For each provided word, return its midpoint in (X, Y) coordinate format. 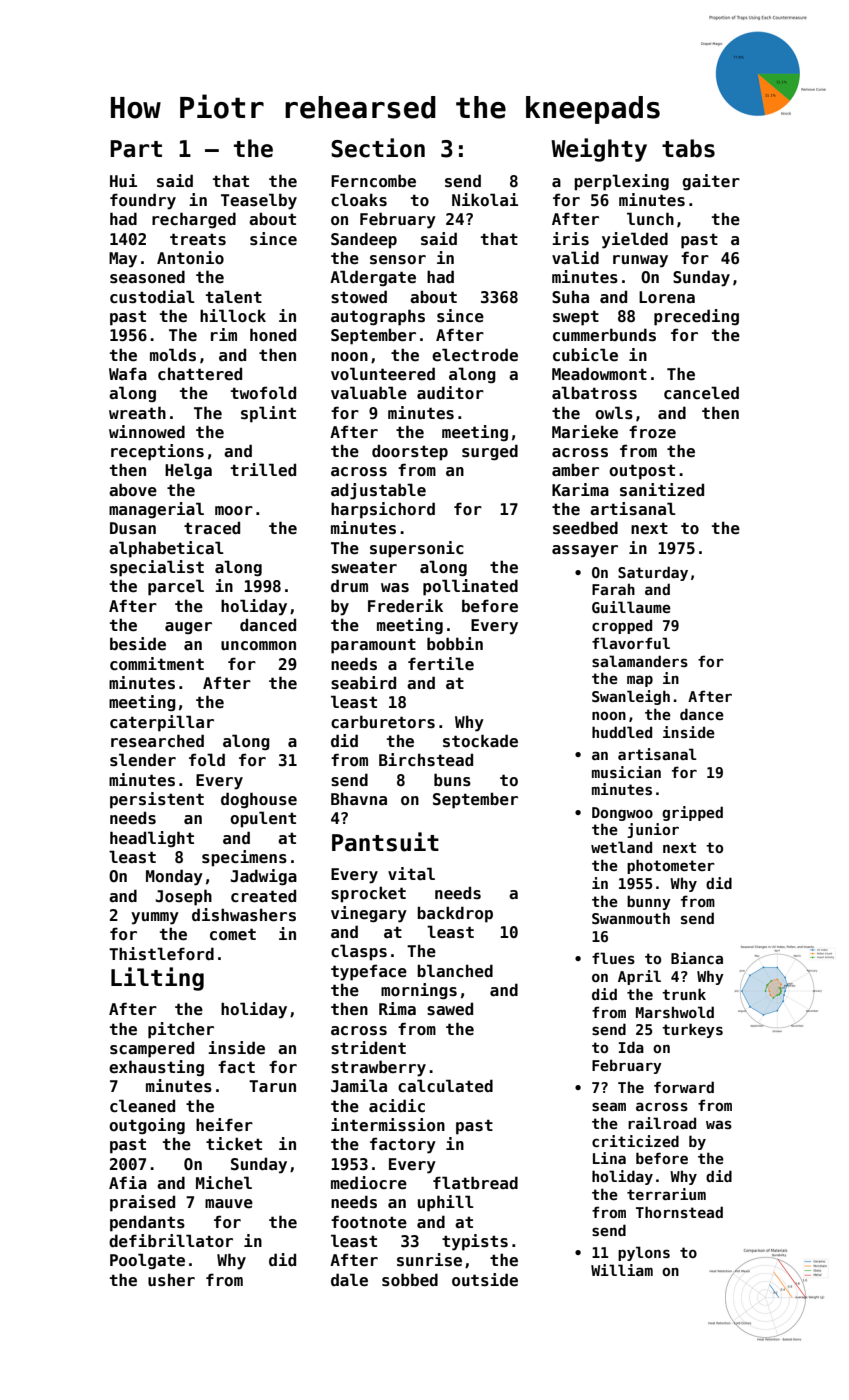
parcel (176, 587)
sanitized (662, 490)
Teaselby (259, 201)
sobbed (410, 1280)
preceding (696, 317)
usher (171, 1280)
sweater (364, 567)
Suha (570, 296)
